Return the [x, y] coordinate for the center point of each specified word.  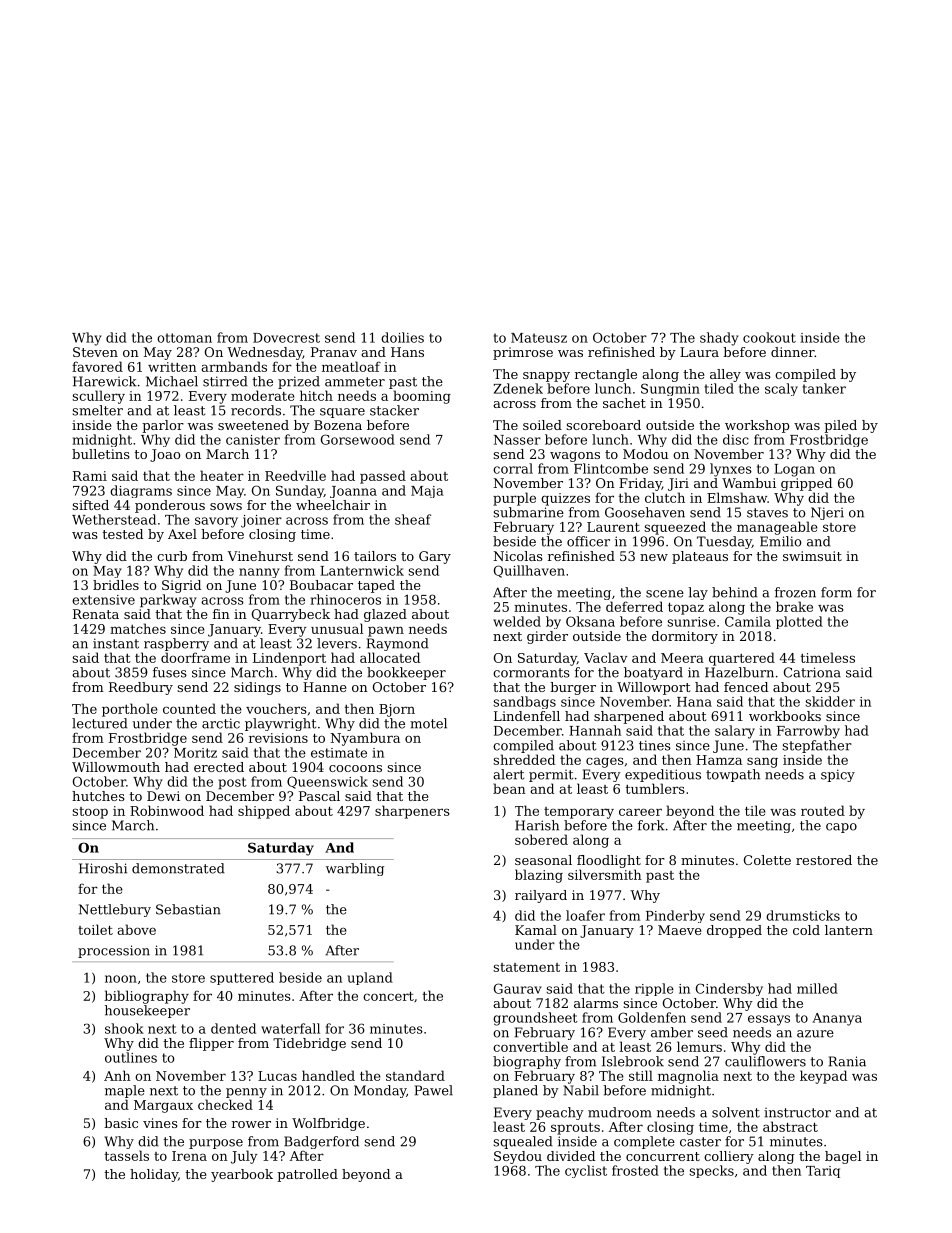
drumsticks [803, 915]
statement [526, 967]
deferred [634, 606]
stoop [90, 813]
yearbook [242, 1175]
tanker [824, 388]
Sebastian [188, 909]
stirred [225, 381]
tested [122, 534]
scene [665, 594]
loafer [585, 915]
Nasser [517, 440]
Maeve [680, 930]
